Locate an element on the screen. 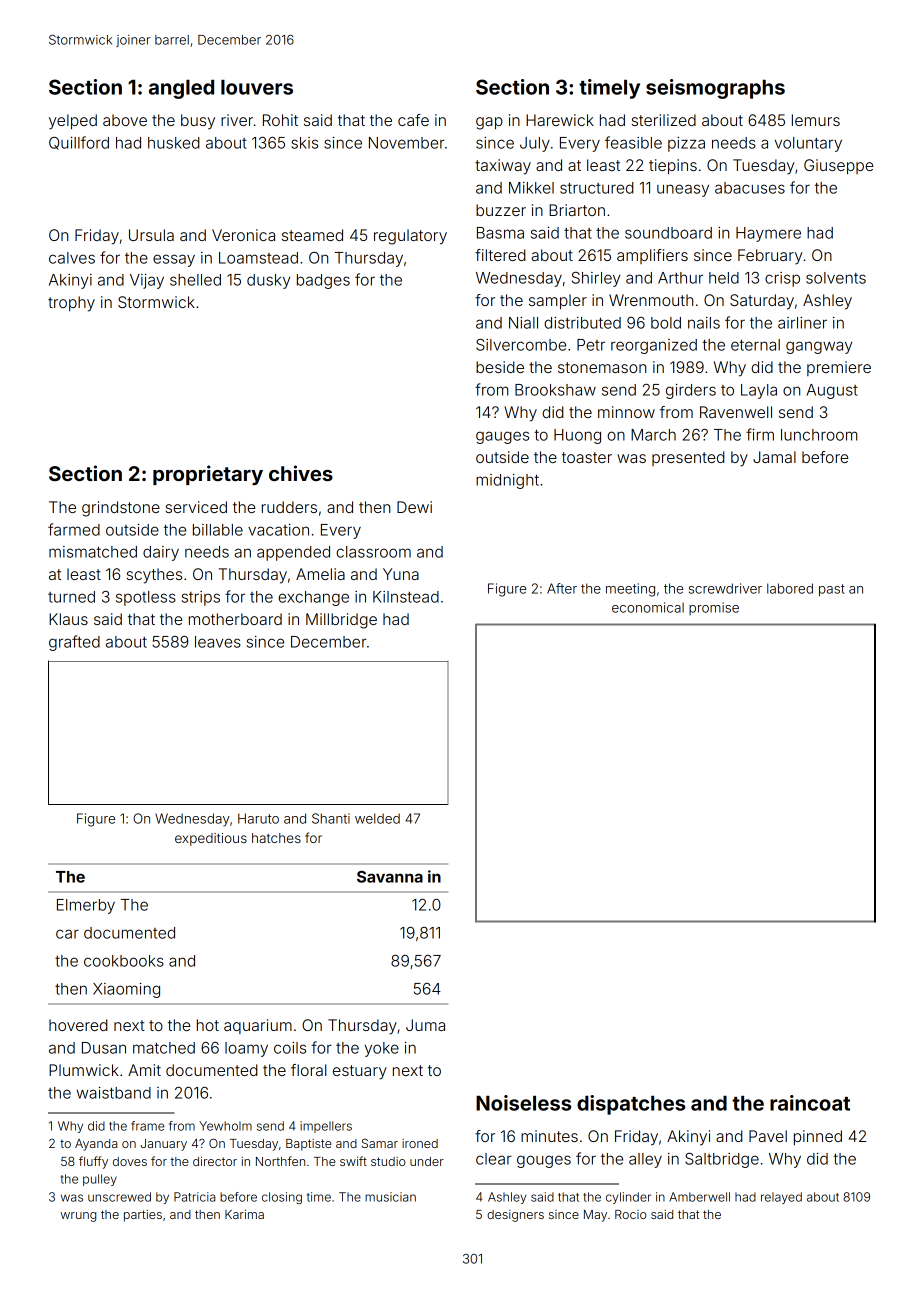 The height and width of the screenshot is (1308, 924). After is located at coordinates (562, 588).
